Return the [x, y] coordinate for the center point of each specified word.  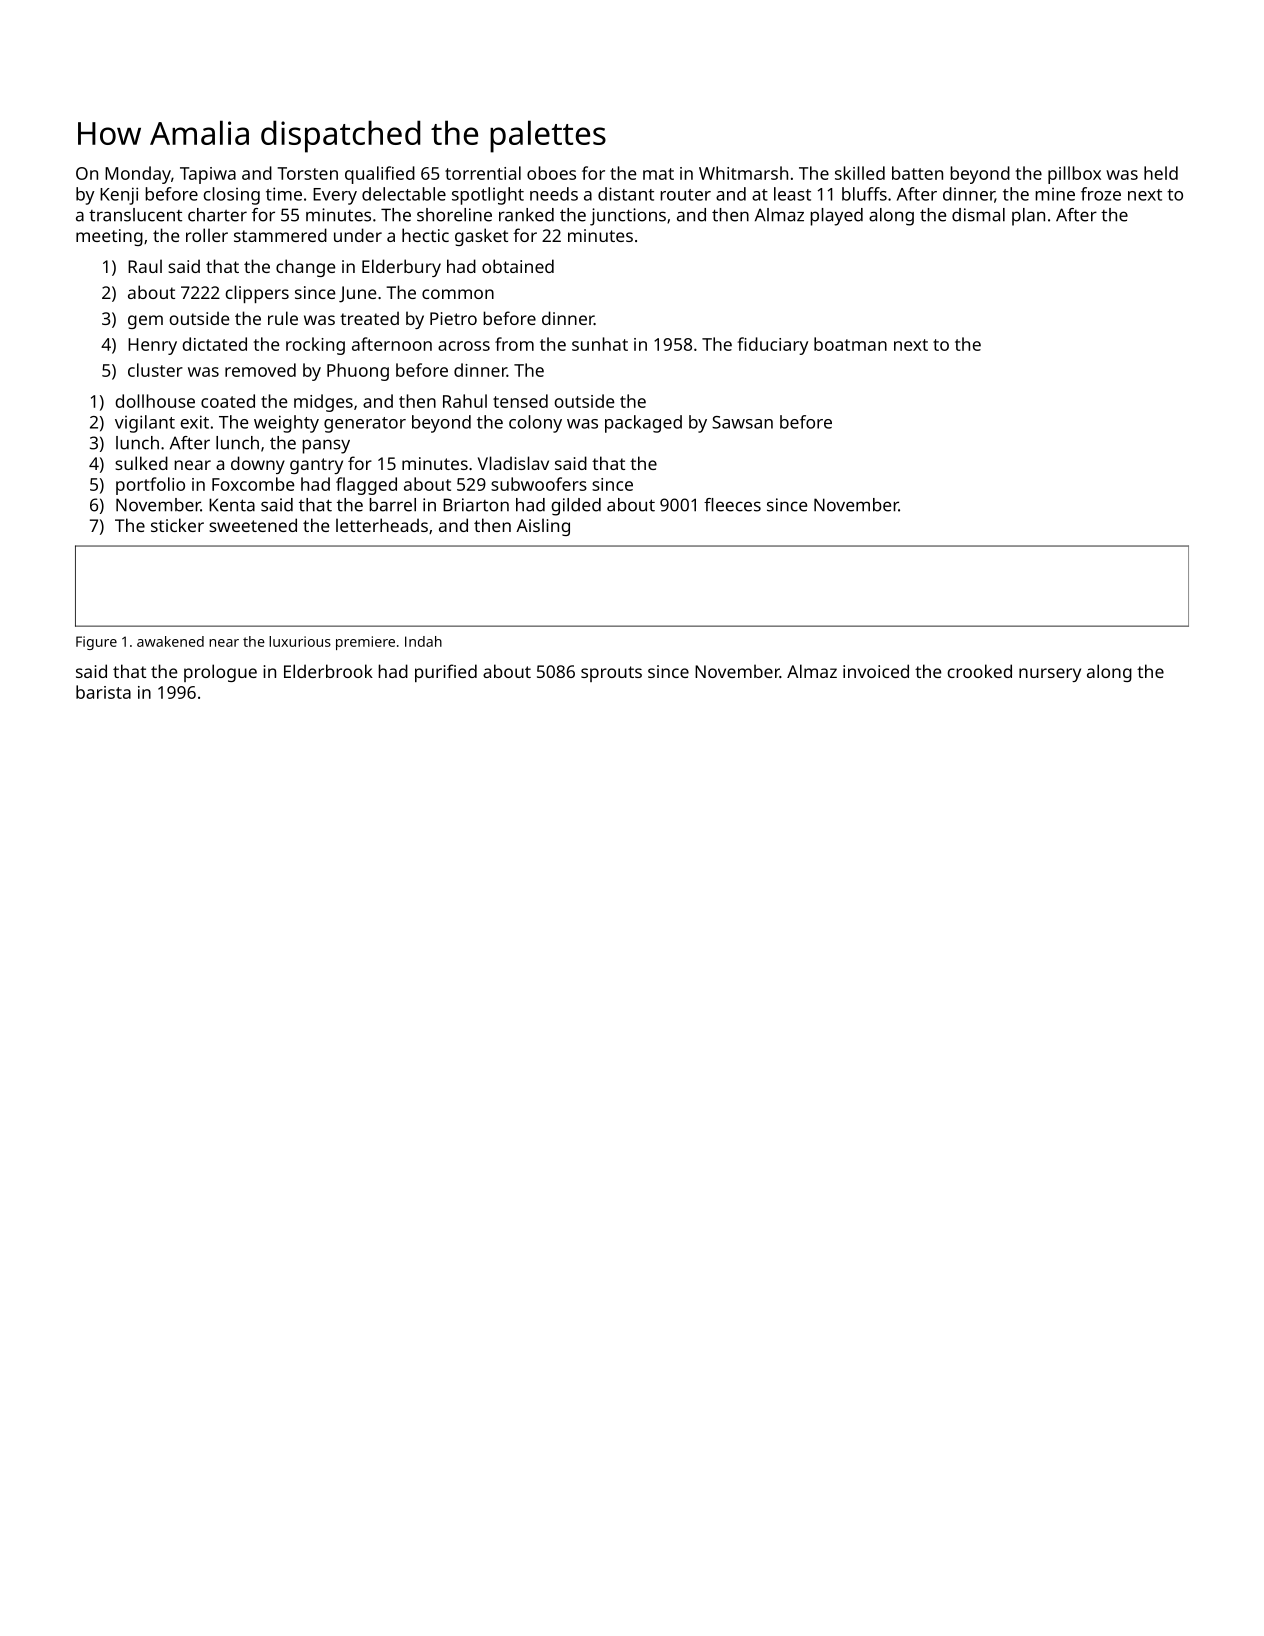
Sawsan [742, 422]
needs [554, 194]
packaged [643, 424]
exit [195, 422]
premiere [365, 643]
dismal [978, 215]
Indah [423, 641]
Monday [138, 175]
